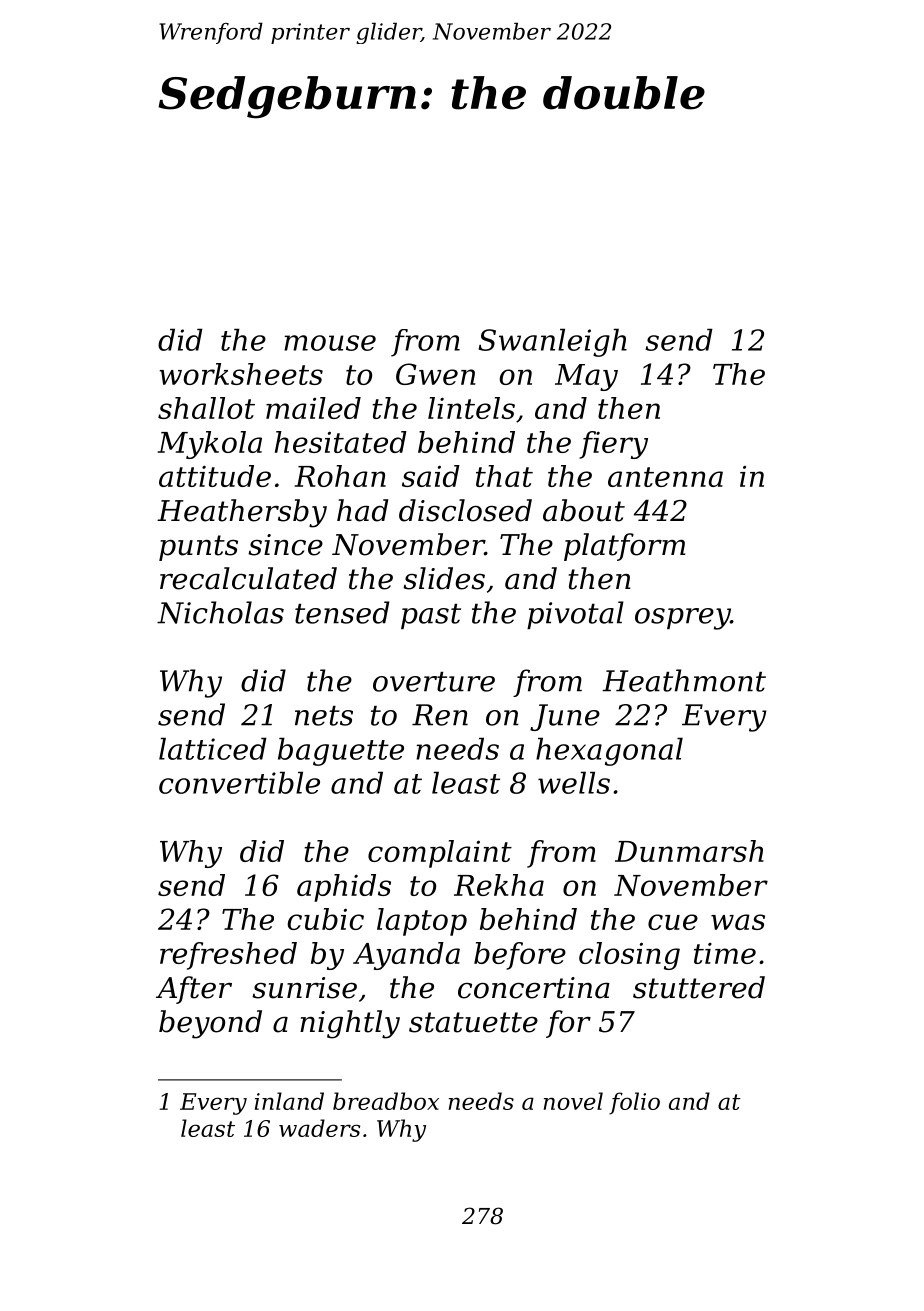 This page has width=924, height=1311. Describe the element at coordinates (586, 377) in the page. I see `May` at that location.
